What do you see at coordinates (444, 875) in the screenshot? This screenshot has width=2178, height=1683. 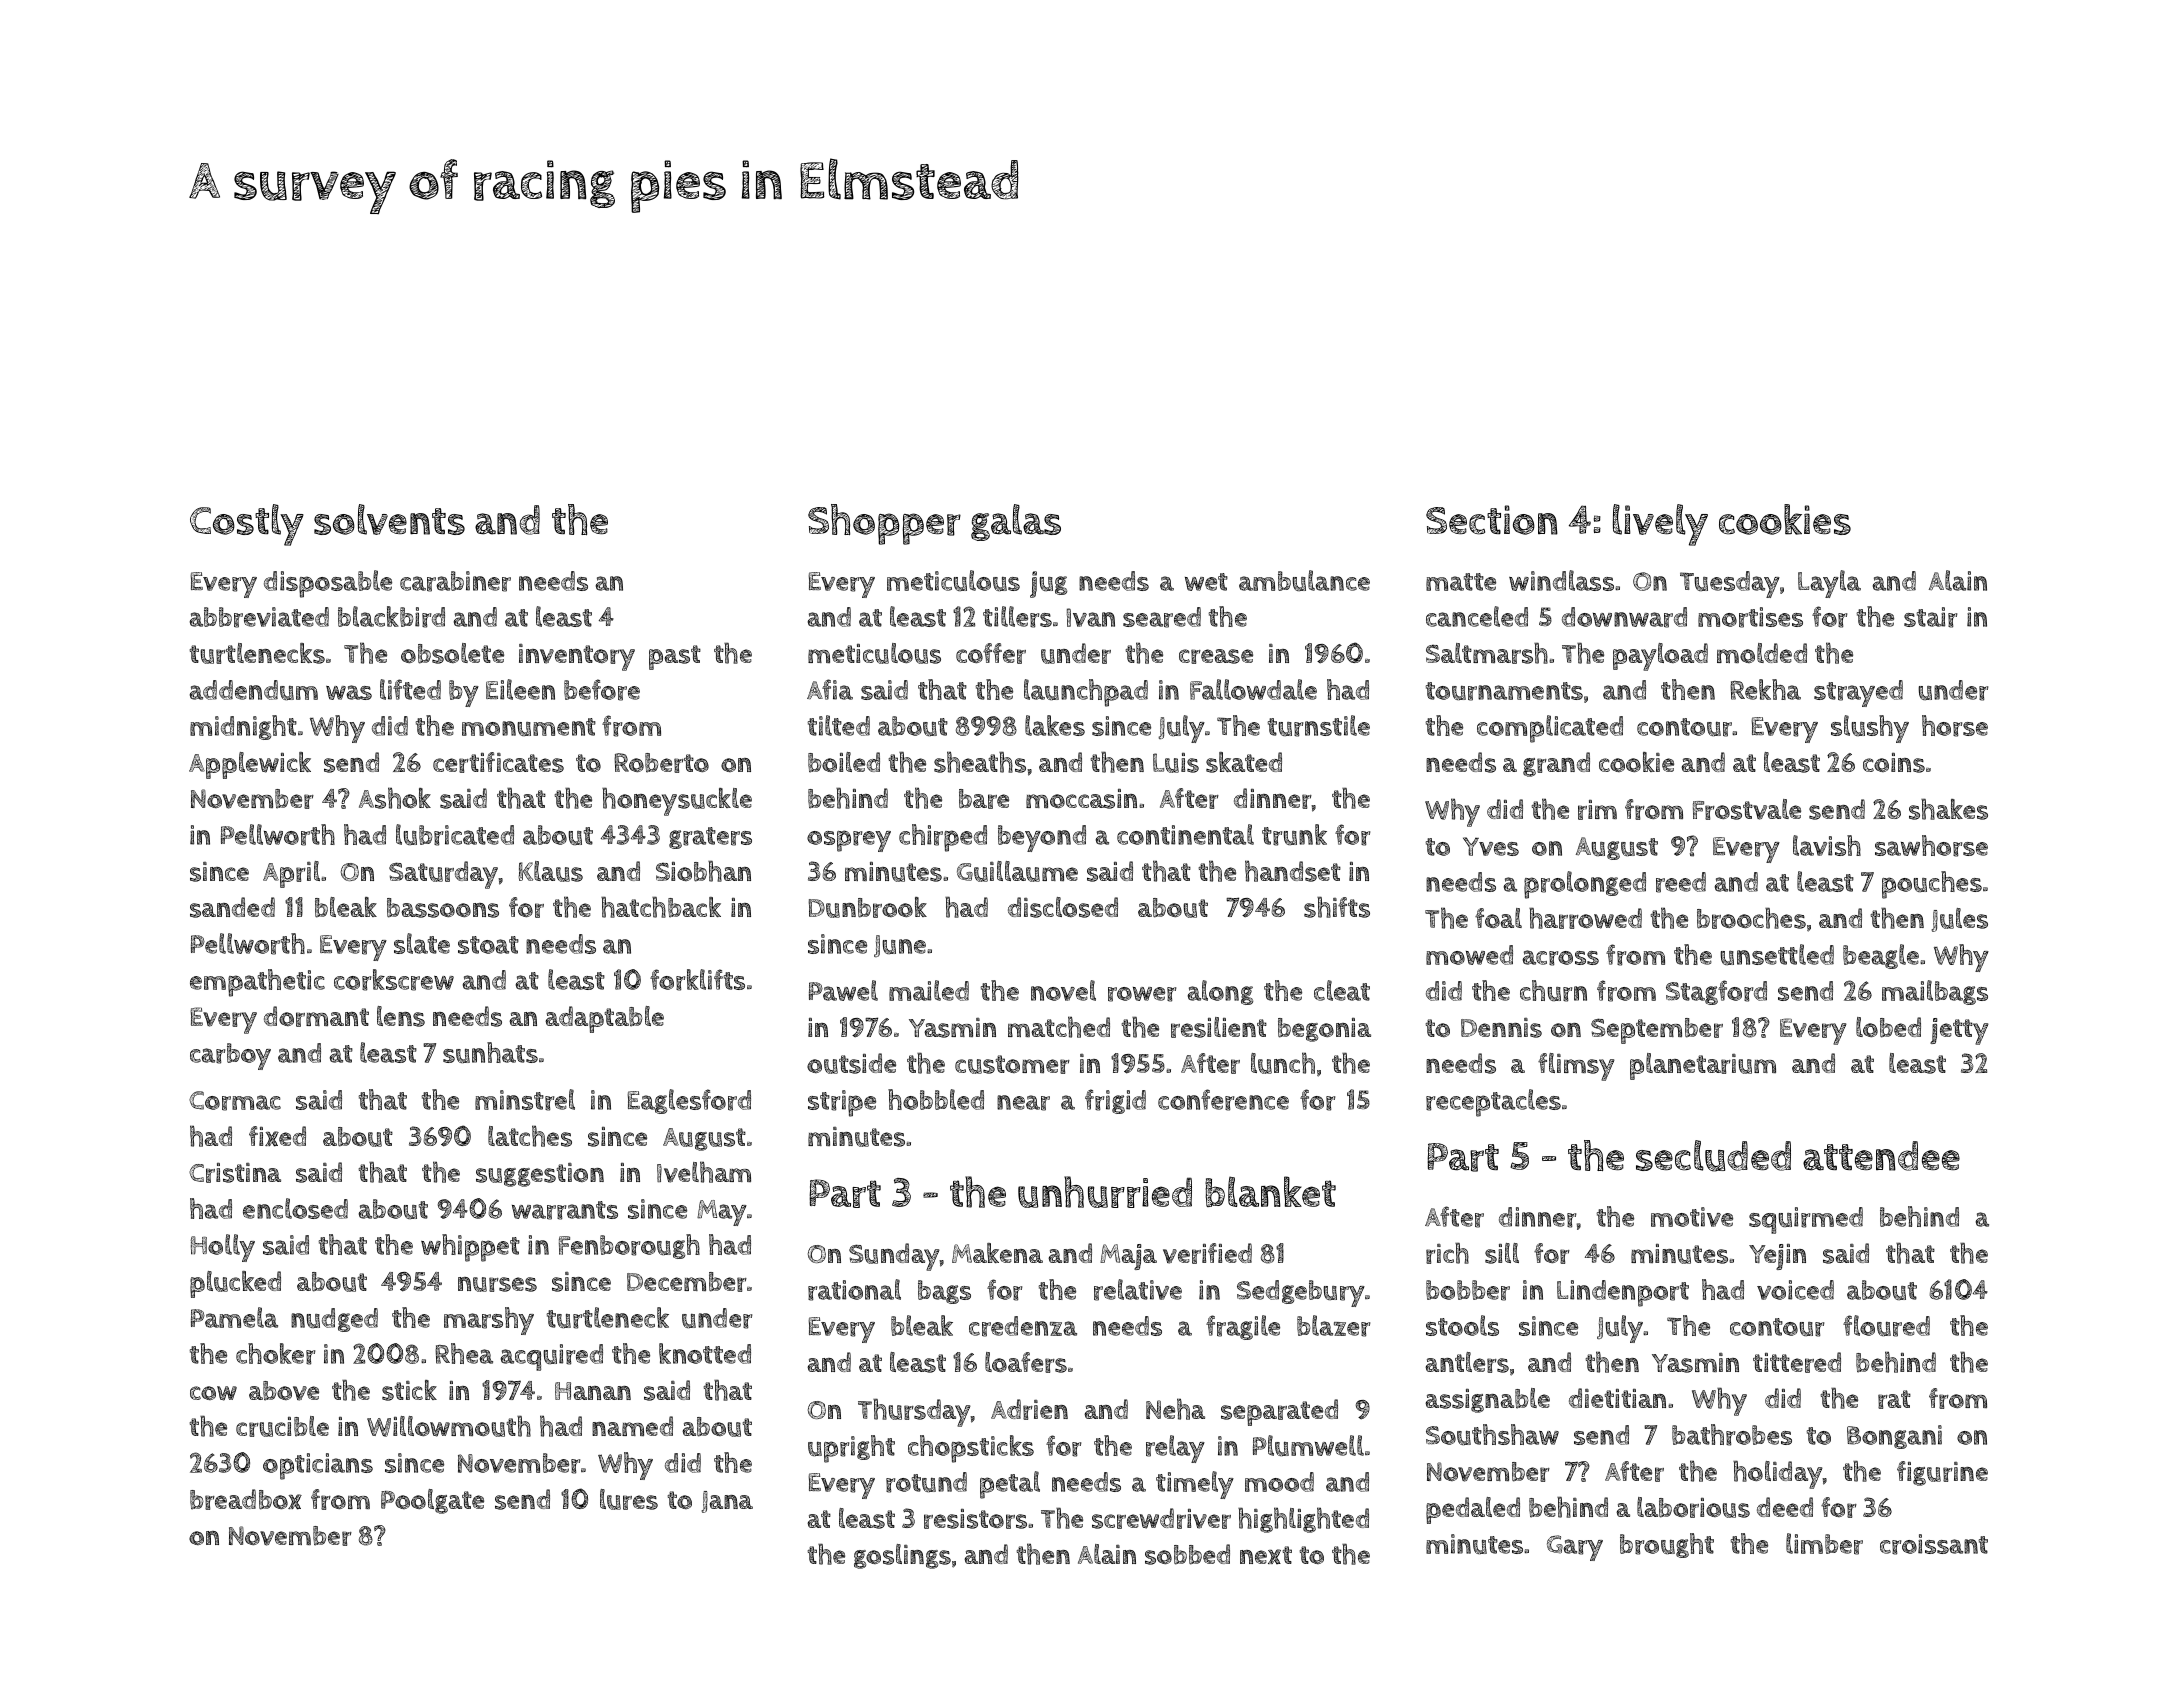 I see `Saturday` at bounding box center [444, 875].
